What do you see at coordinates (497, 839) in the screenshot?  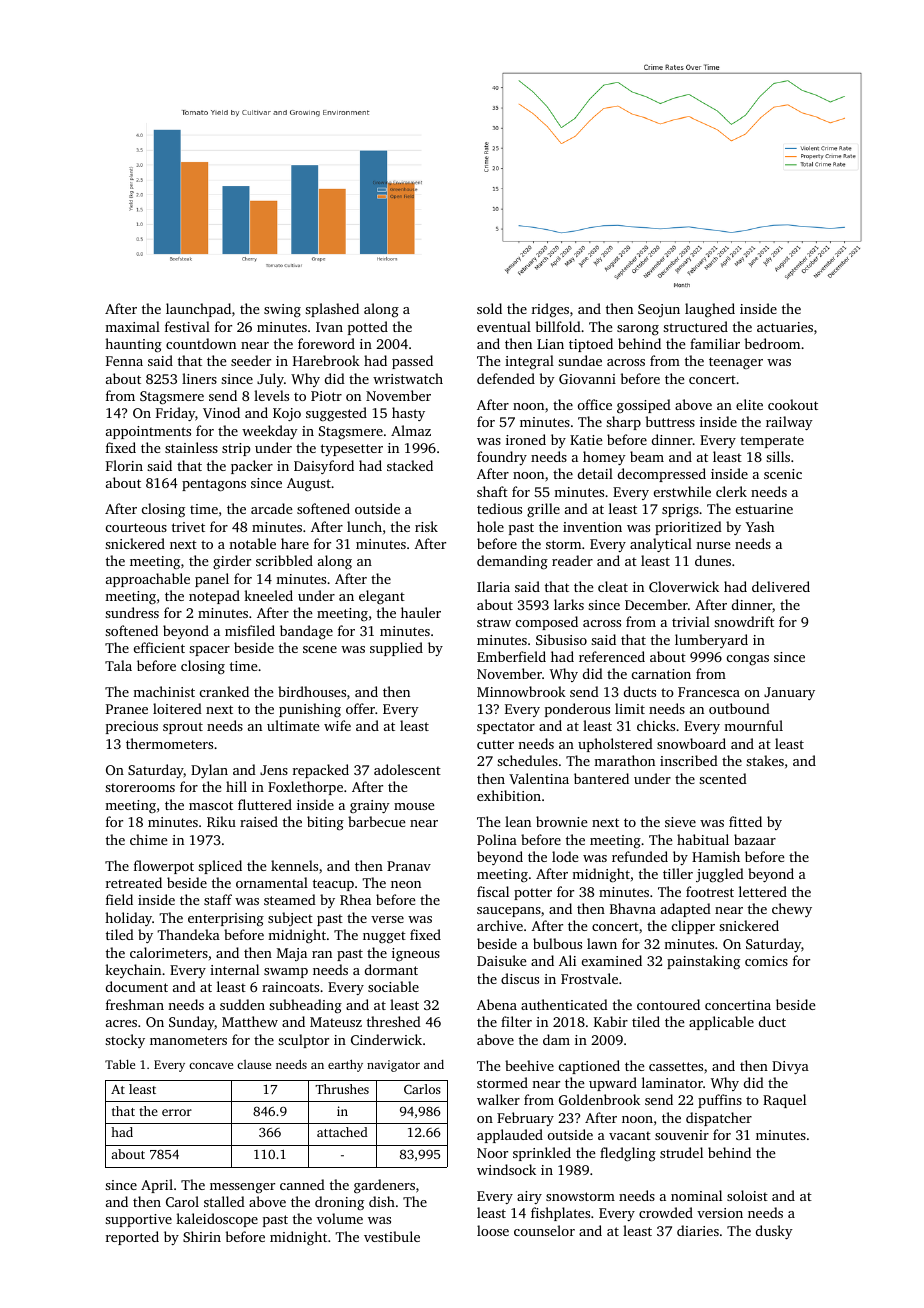 I see `Polina` at bounding box center [497, 839].
